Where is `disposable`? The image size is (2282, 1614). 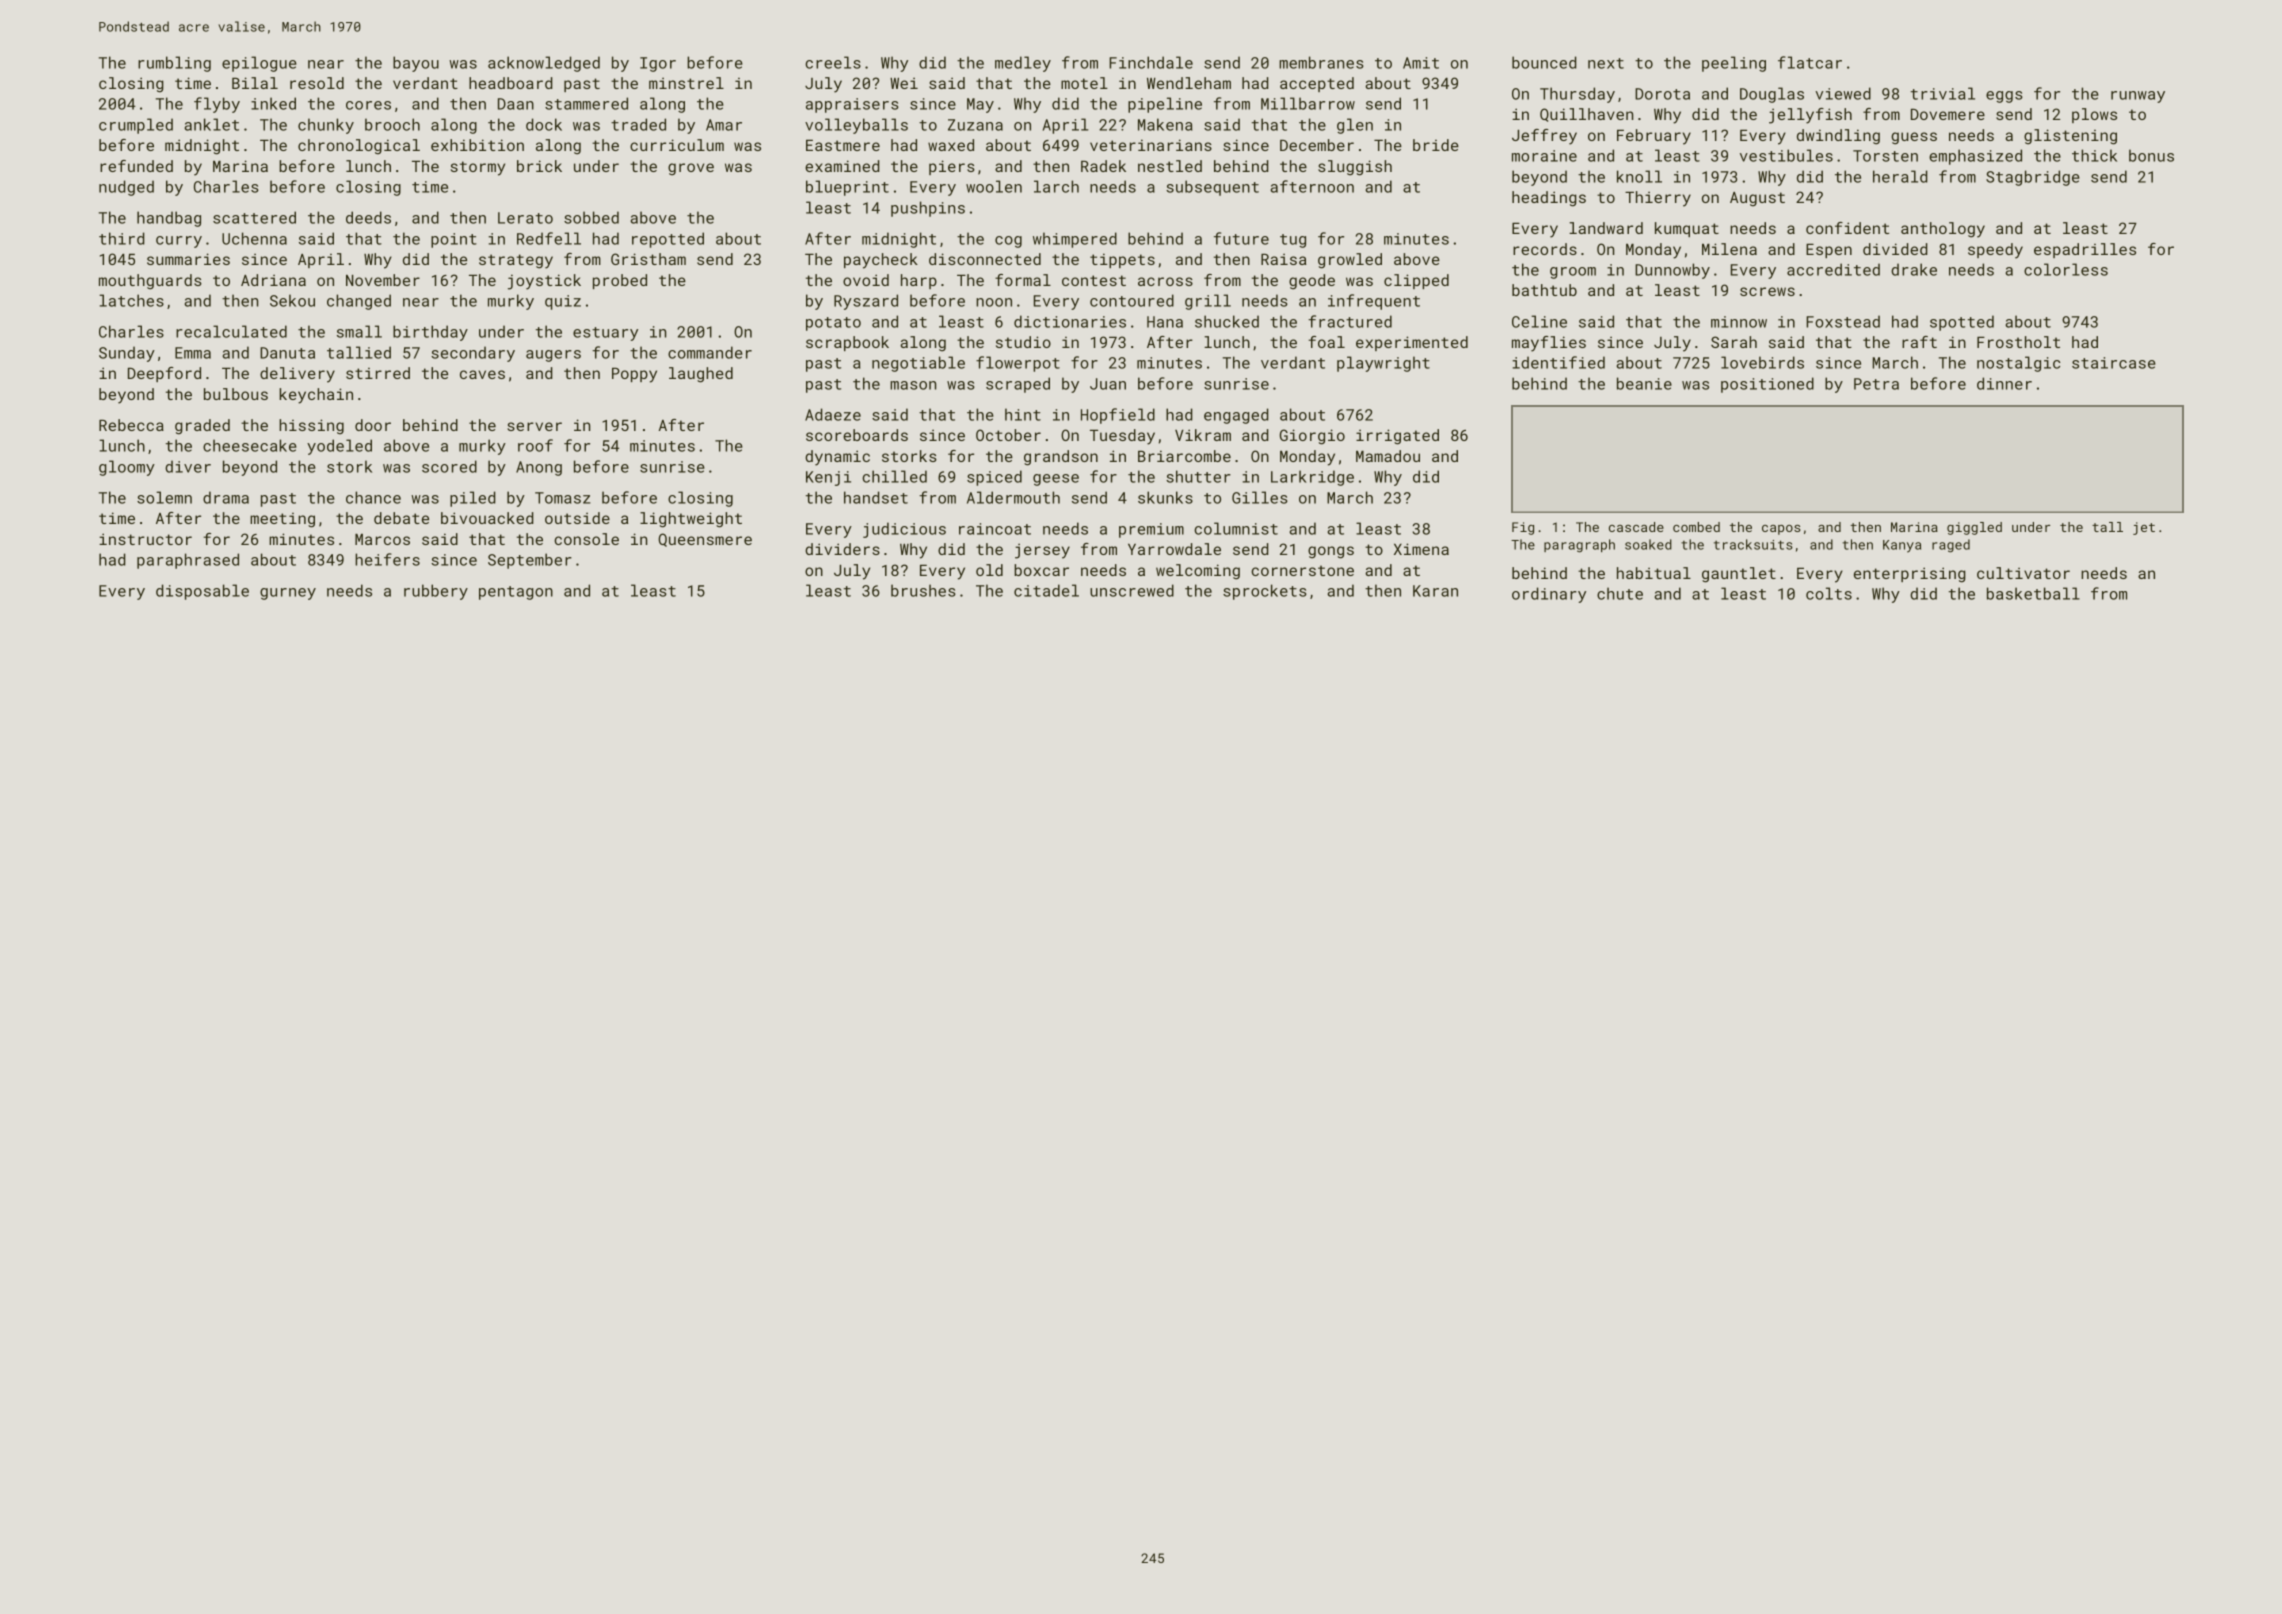 disposable is located at coordinates (202, 592).
